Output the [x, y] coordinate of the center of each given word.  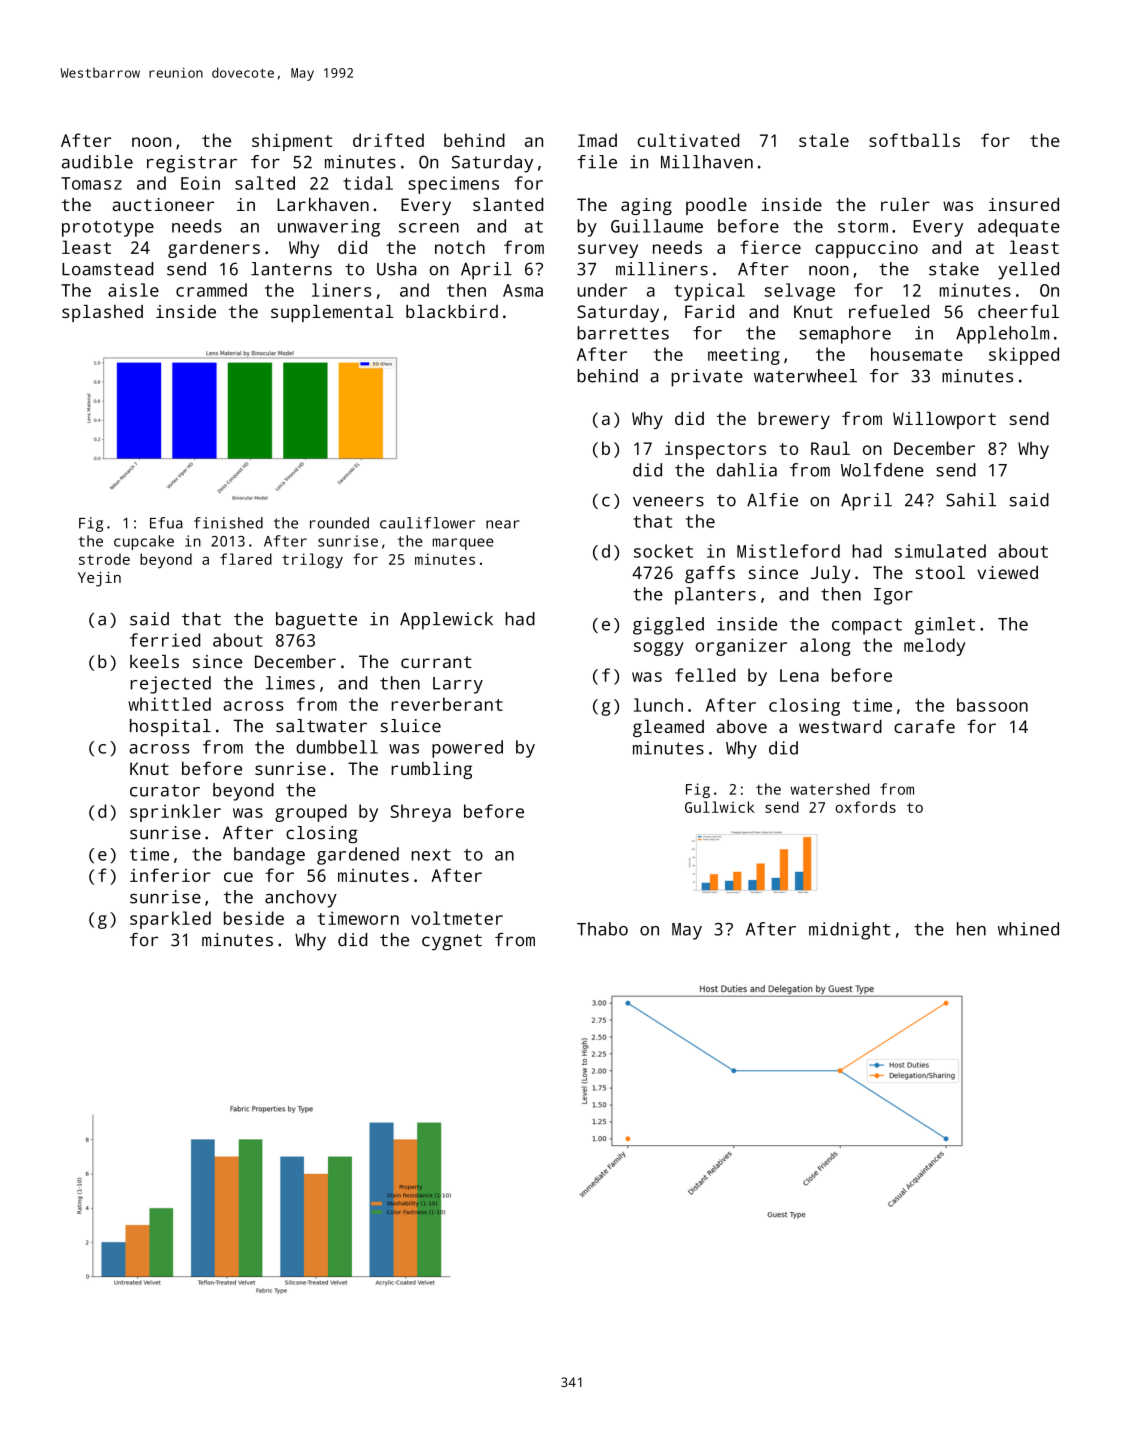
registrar [192, 164]
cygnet [452, 942]
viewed [1007, 572]
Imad [597, 140]
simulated [940, 551]
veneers [668, 502]
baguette [316, 621]
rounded [339, 523]
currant [436, 662]
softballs [914, 140]
